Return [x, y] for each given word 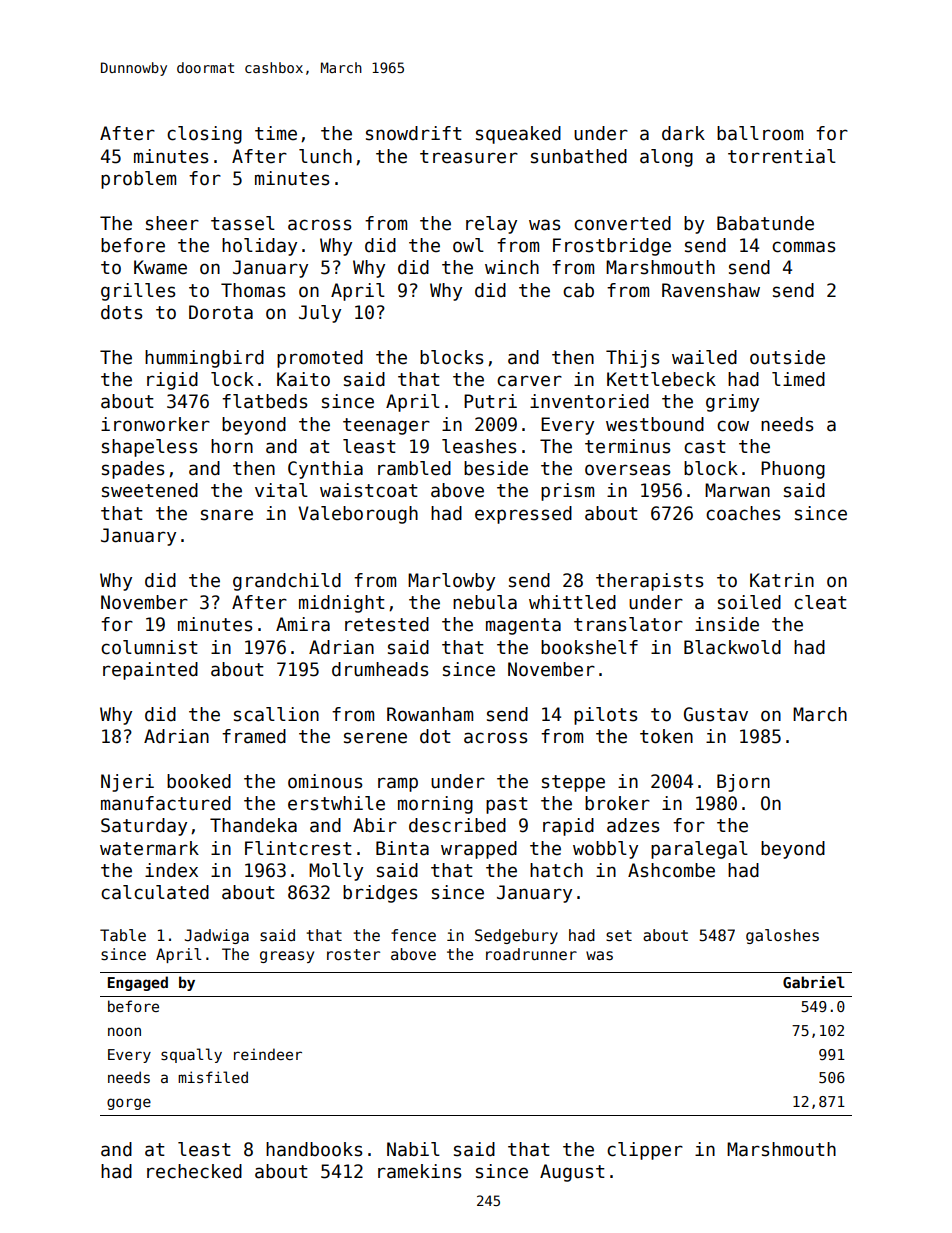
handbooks [314, 1149]
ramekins [419, 1171]
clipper [645, 1151]
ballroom [760, 133]
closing [204, 135]
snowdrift [414, 133]
